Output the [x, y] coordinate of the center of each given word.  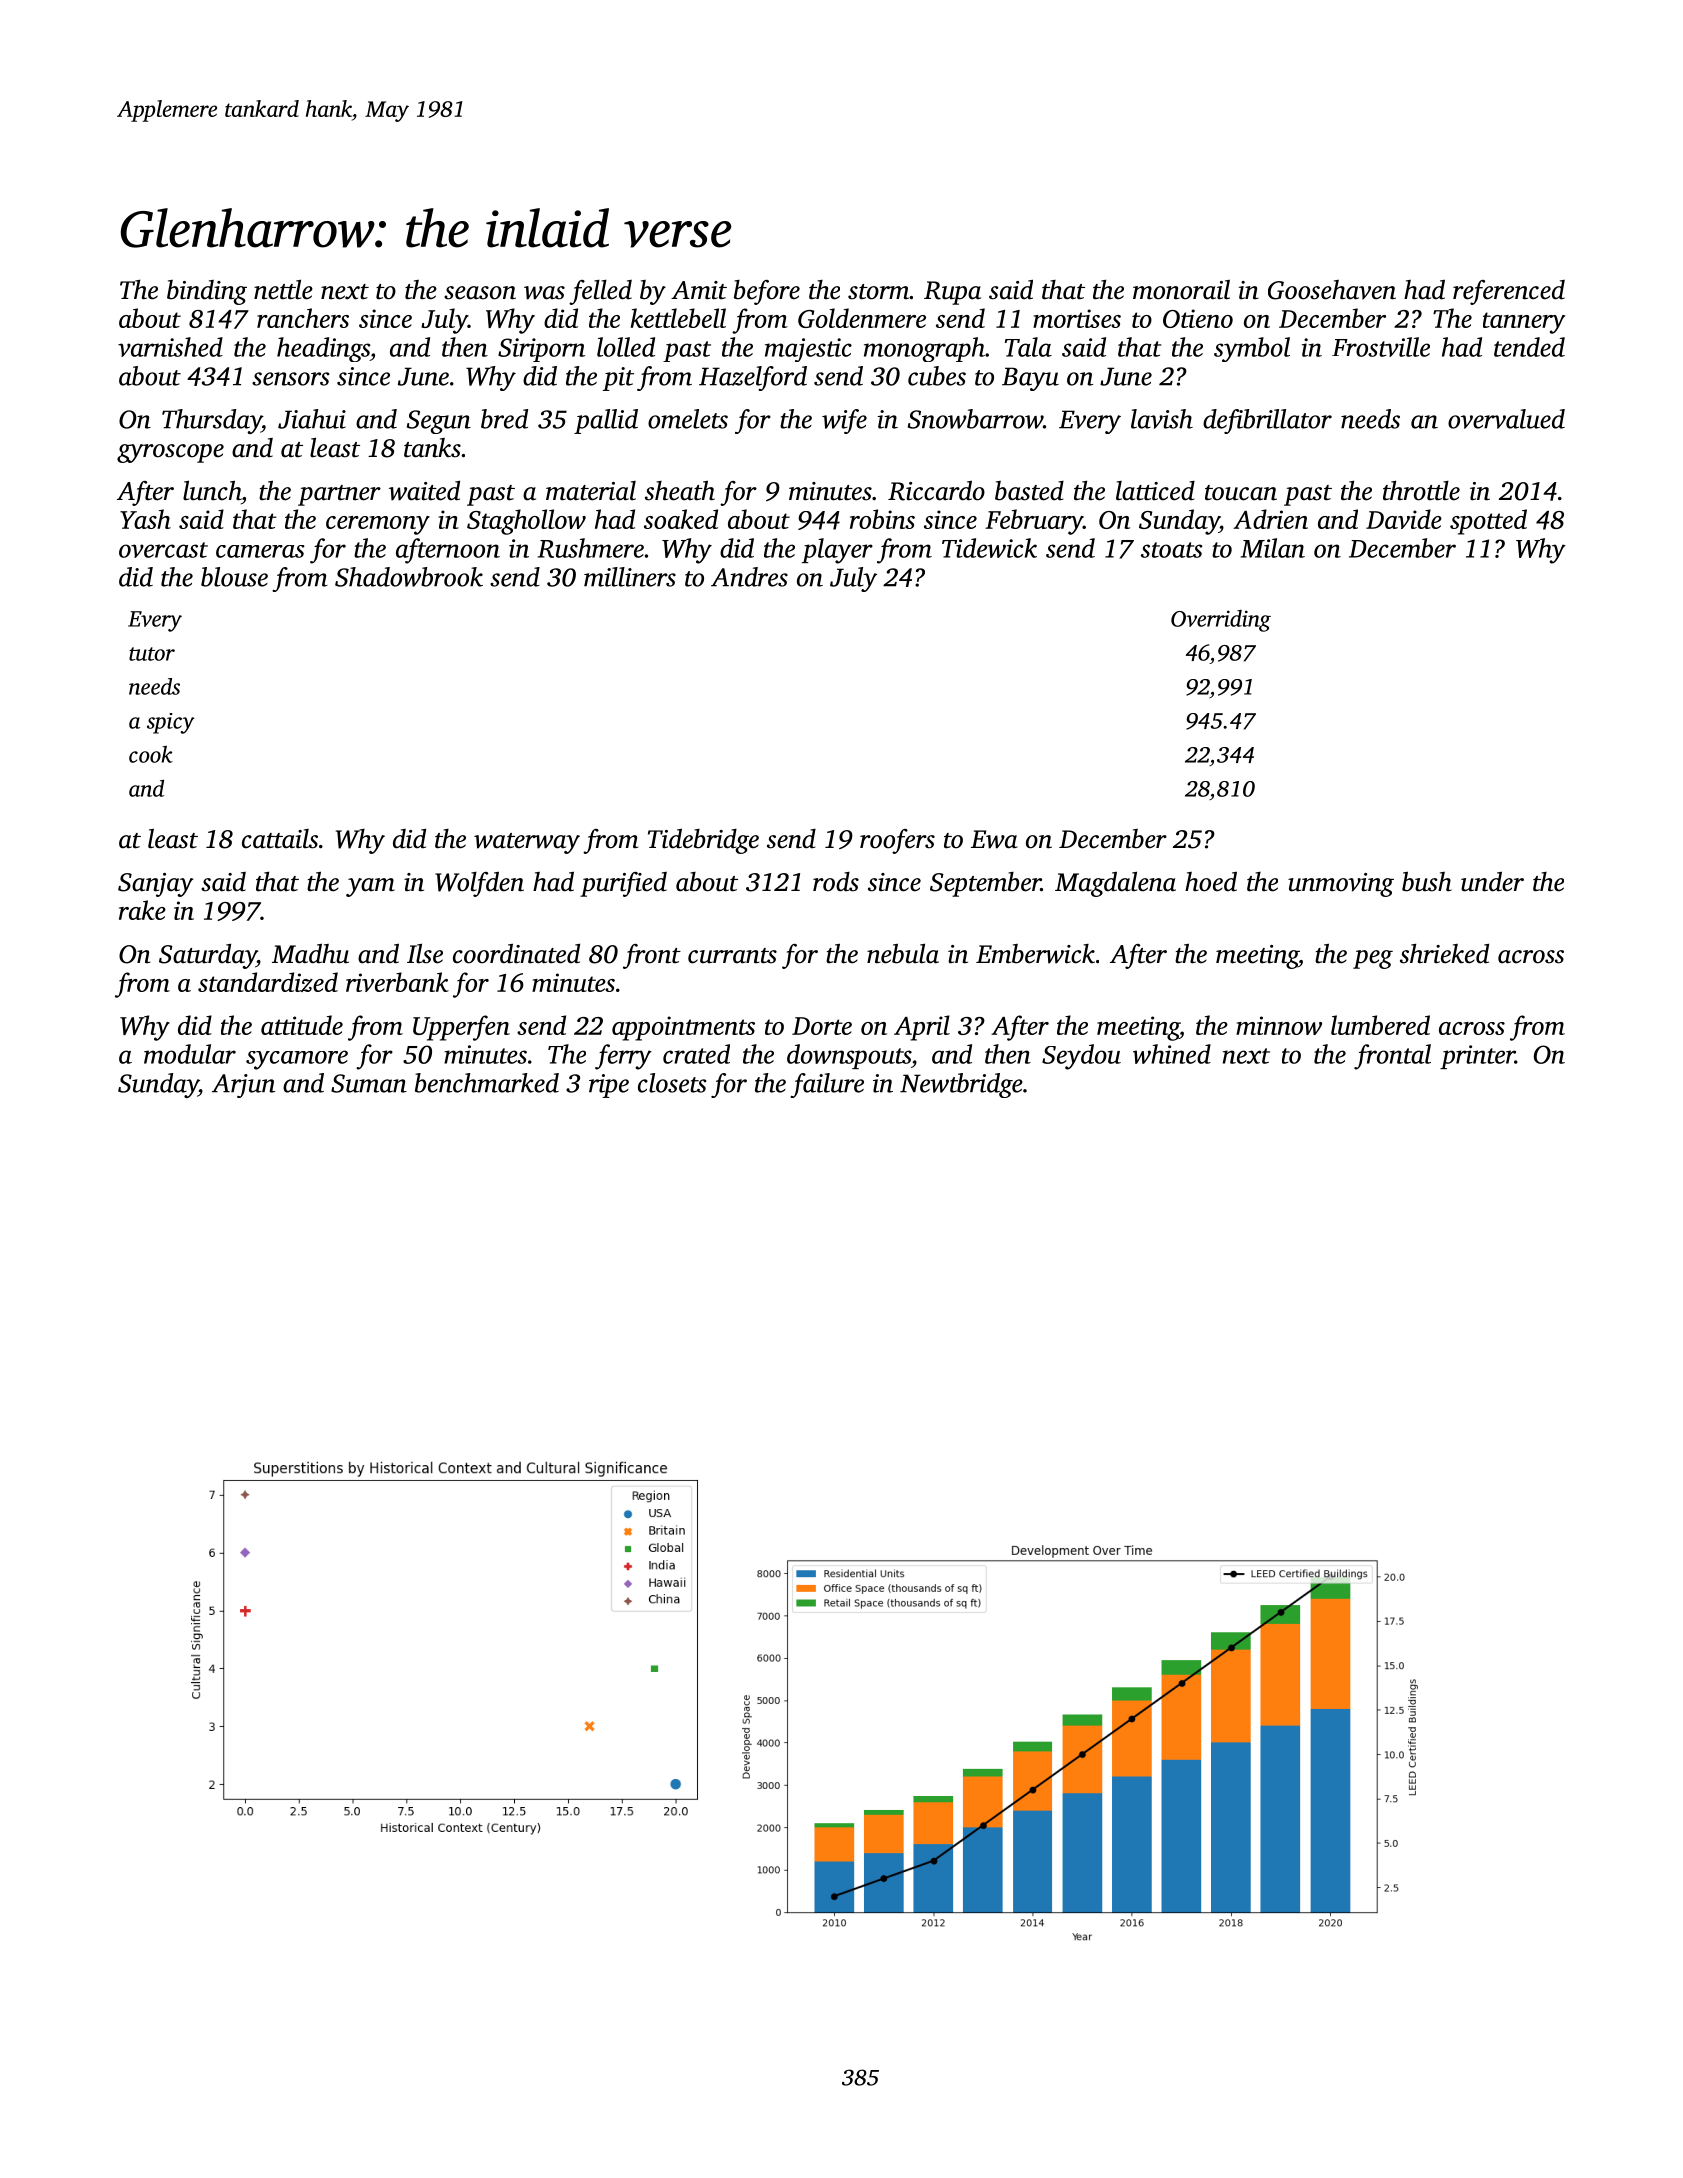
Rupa [952, 293]
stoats [1172, 550]
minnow [1279, 1025]
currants [732, 956]
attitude [302, 1025]
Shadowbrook [409, 577]
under [1492, 881]
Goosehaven [1332, 290]
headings [323, 349]
